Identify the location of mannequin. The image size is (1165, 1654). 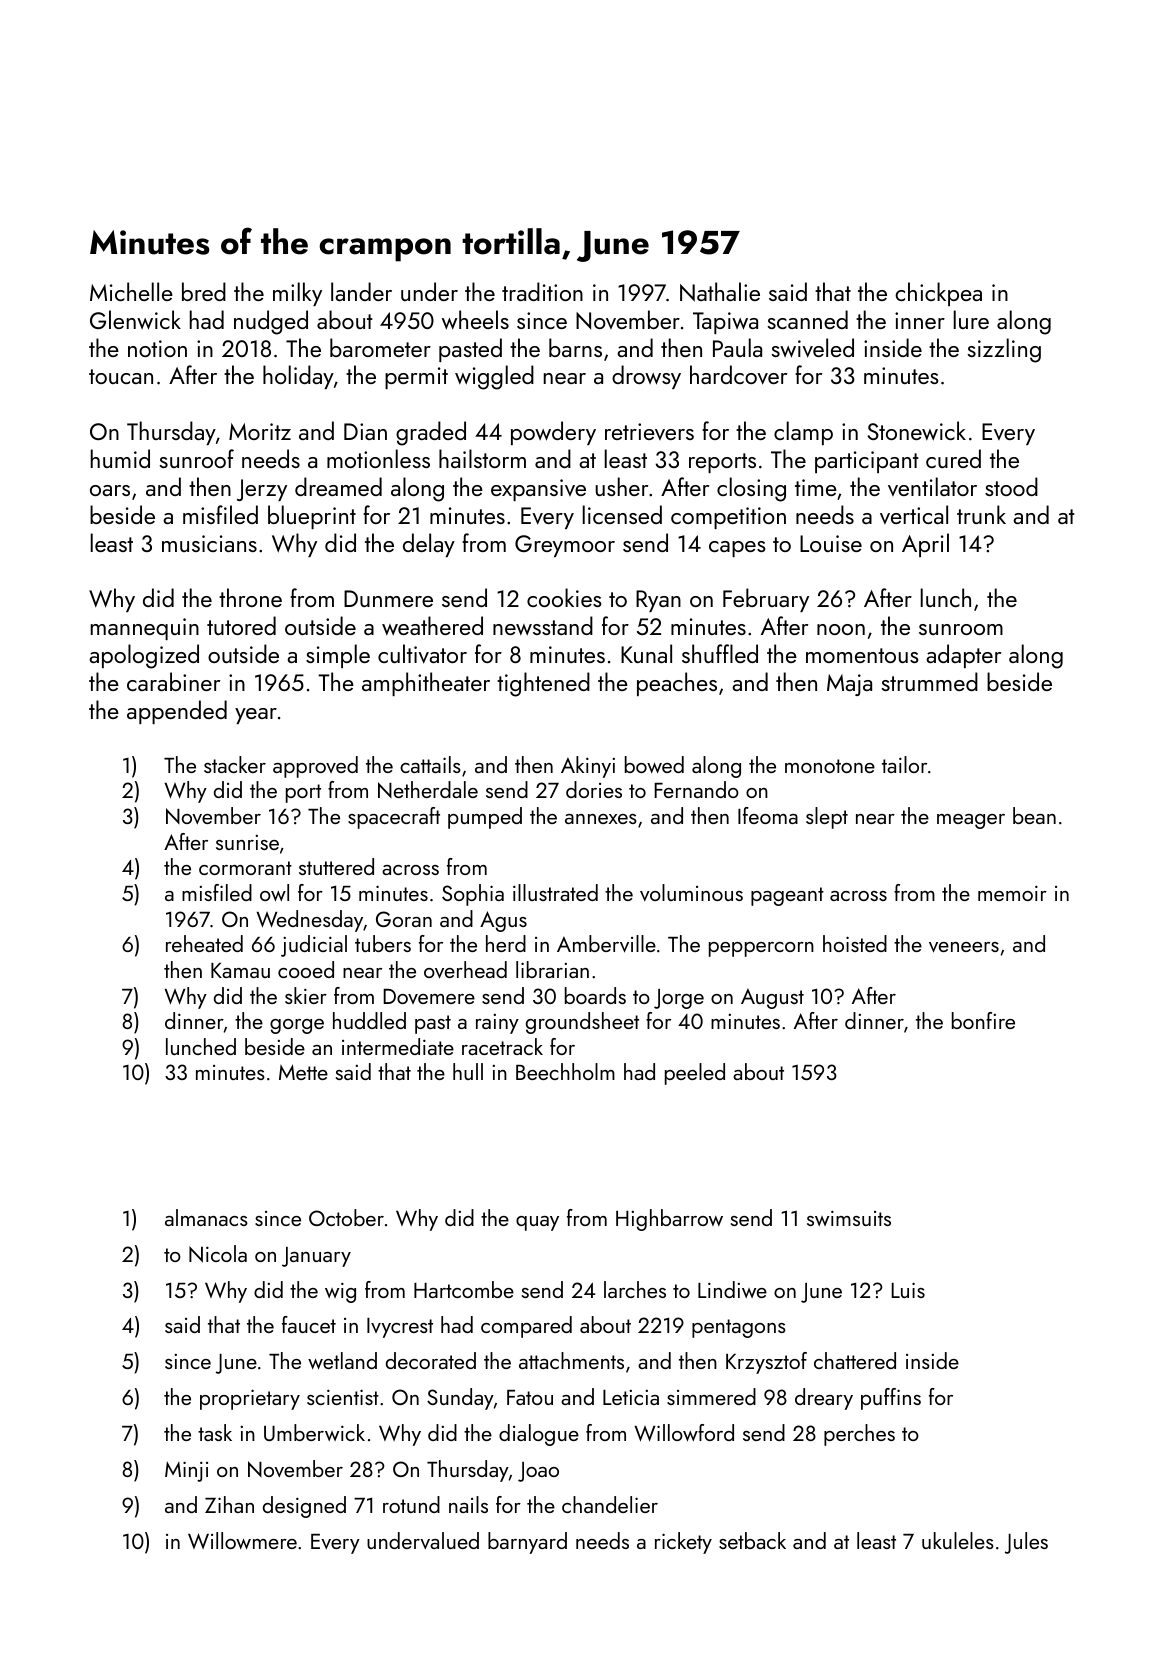
(145, 629).
